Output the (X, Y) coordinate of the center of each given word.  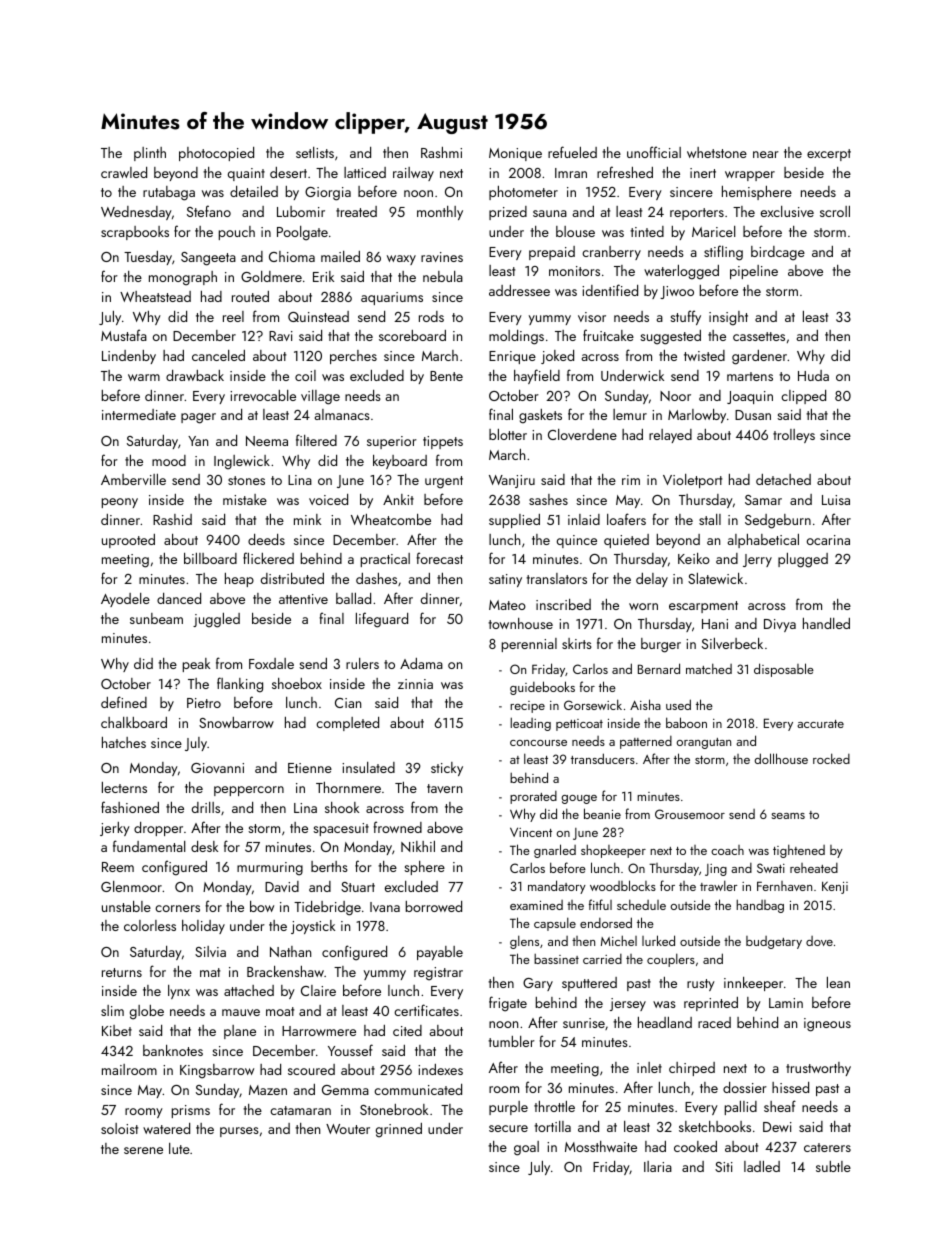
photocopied (216, 154)
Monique (515, 154)
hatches (124, 742)
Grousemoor (690, 814)
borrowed (434, 906)
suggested (670, 337)
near (766, 154)
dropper (158, 829)
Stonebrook (394, 1109)
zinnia (415, 684)
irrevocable (263, 395)
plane (240, 1032)
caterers (827, 1147)
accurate (820, 724)
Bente (446, 376)
